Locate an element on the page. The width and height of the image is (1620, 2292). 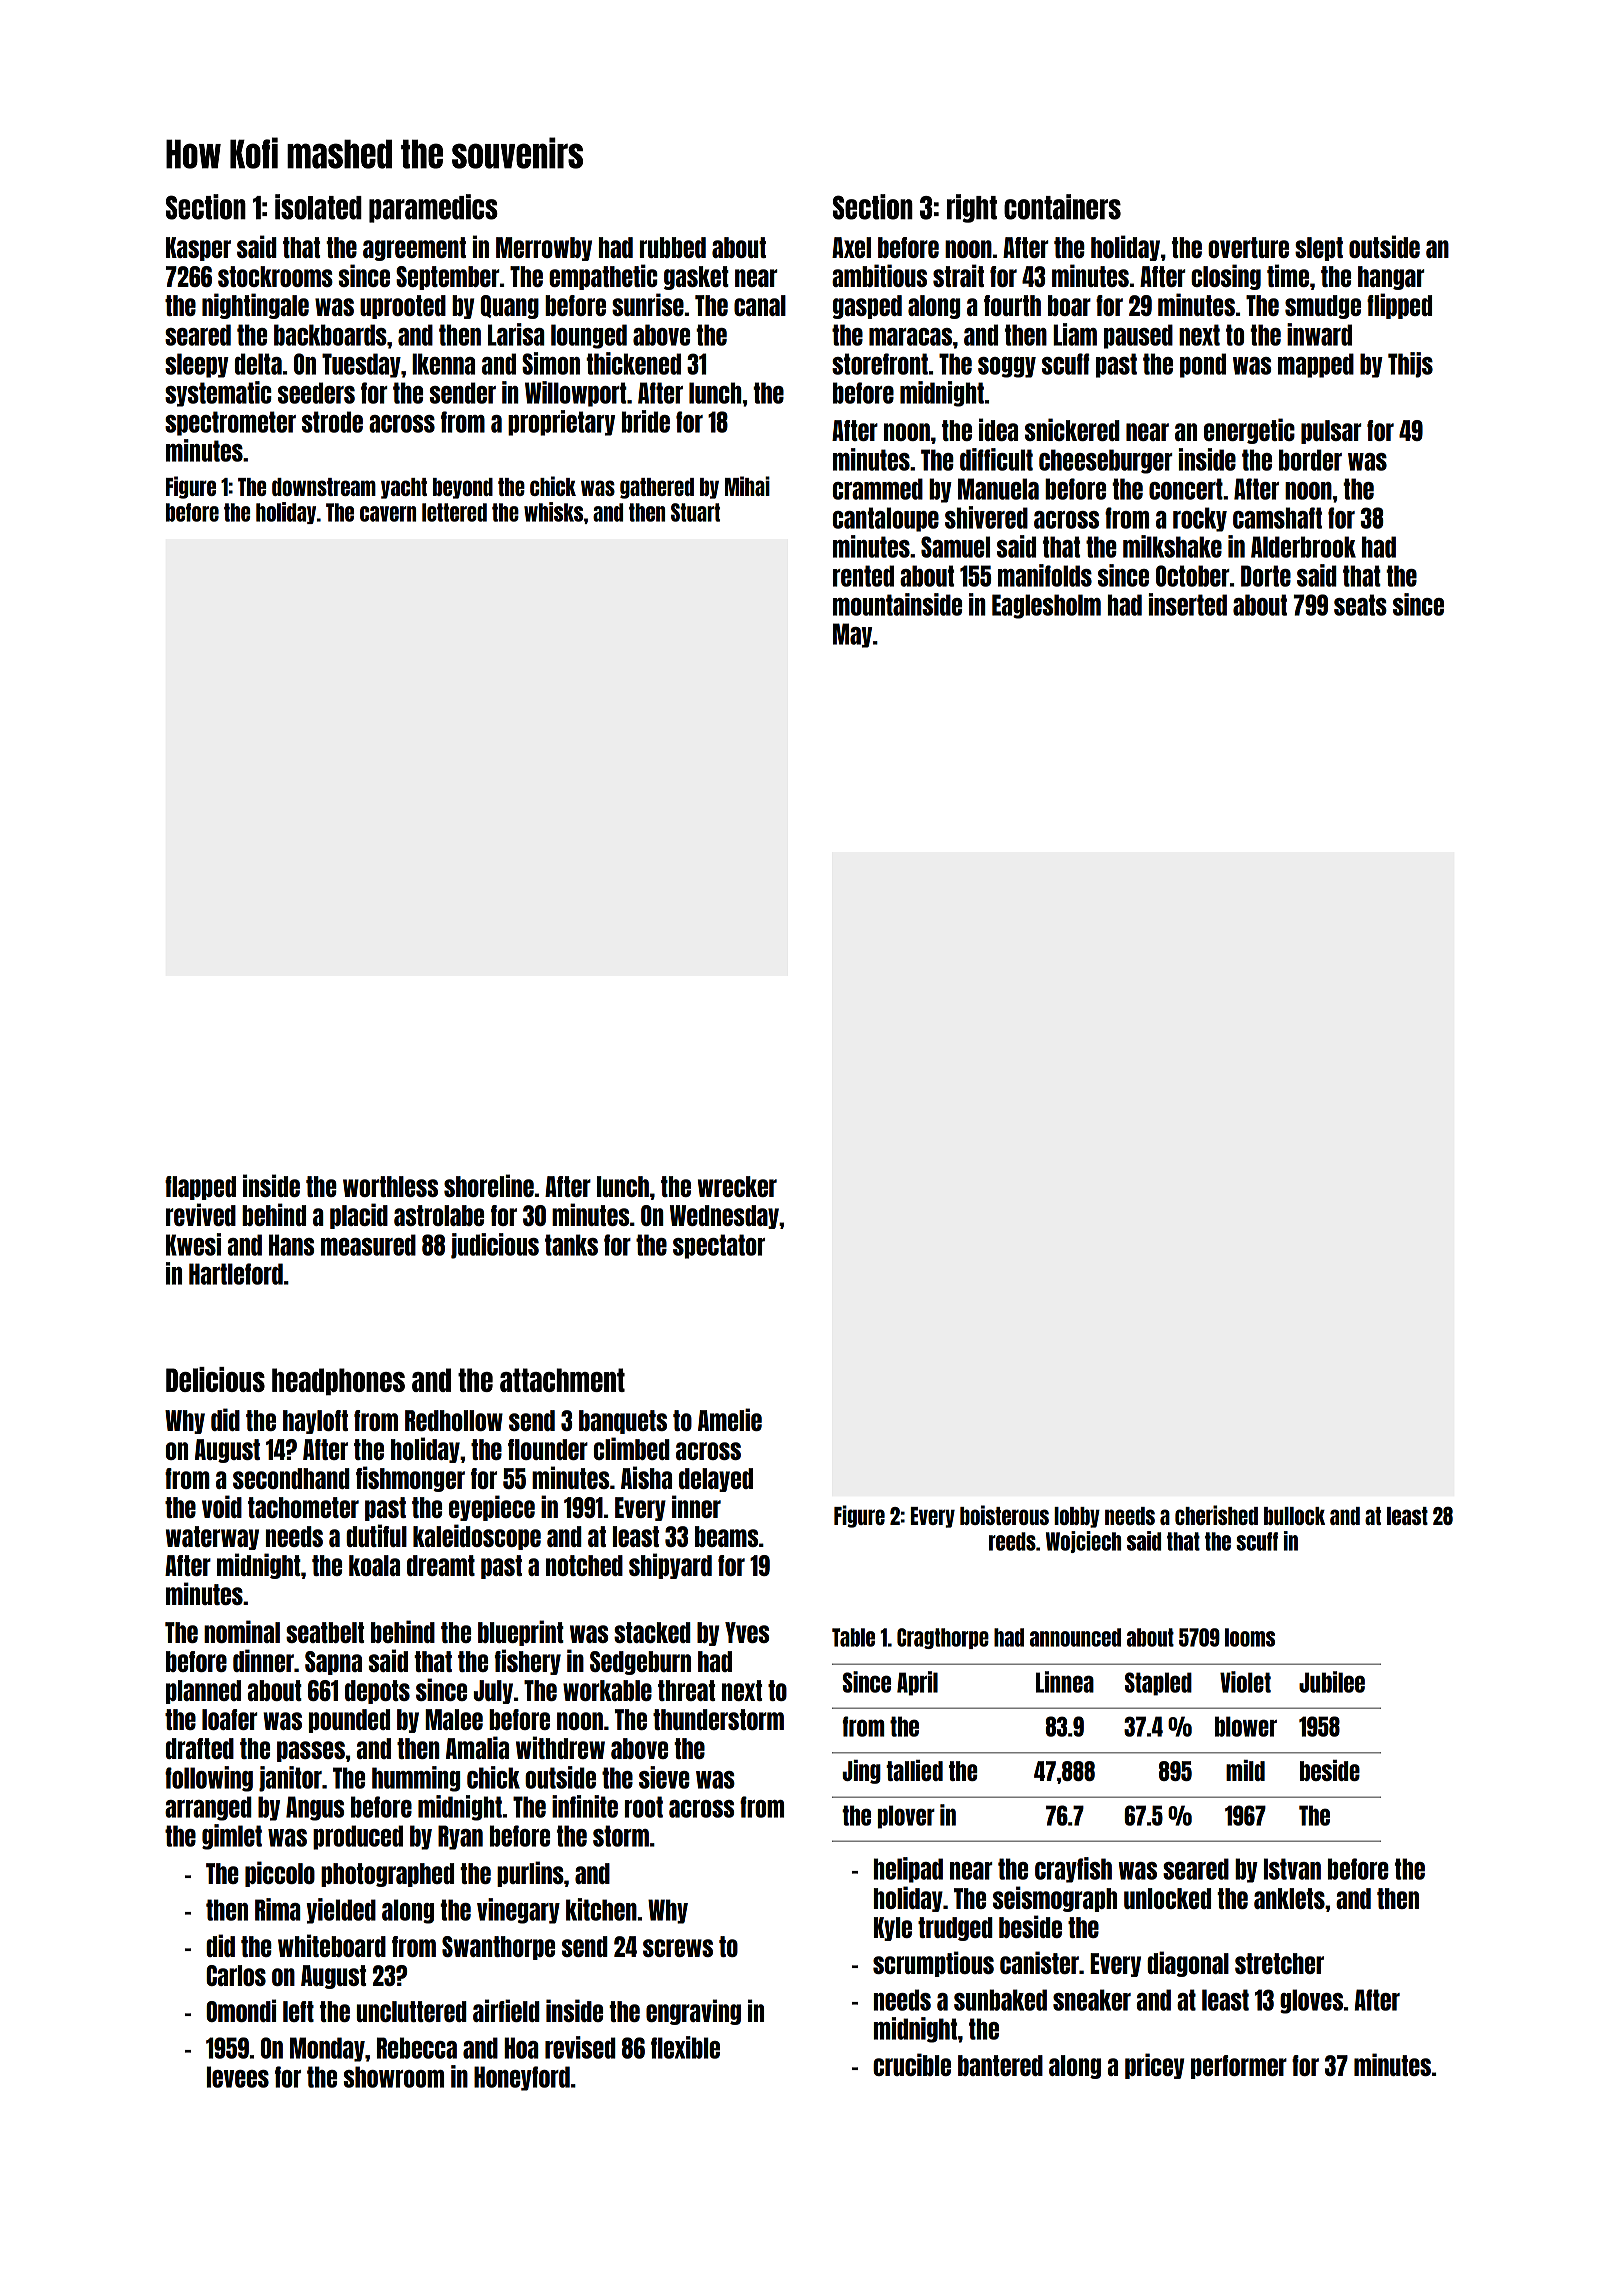
downstream is located at coordinates (324, 487).
